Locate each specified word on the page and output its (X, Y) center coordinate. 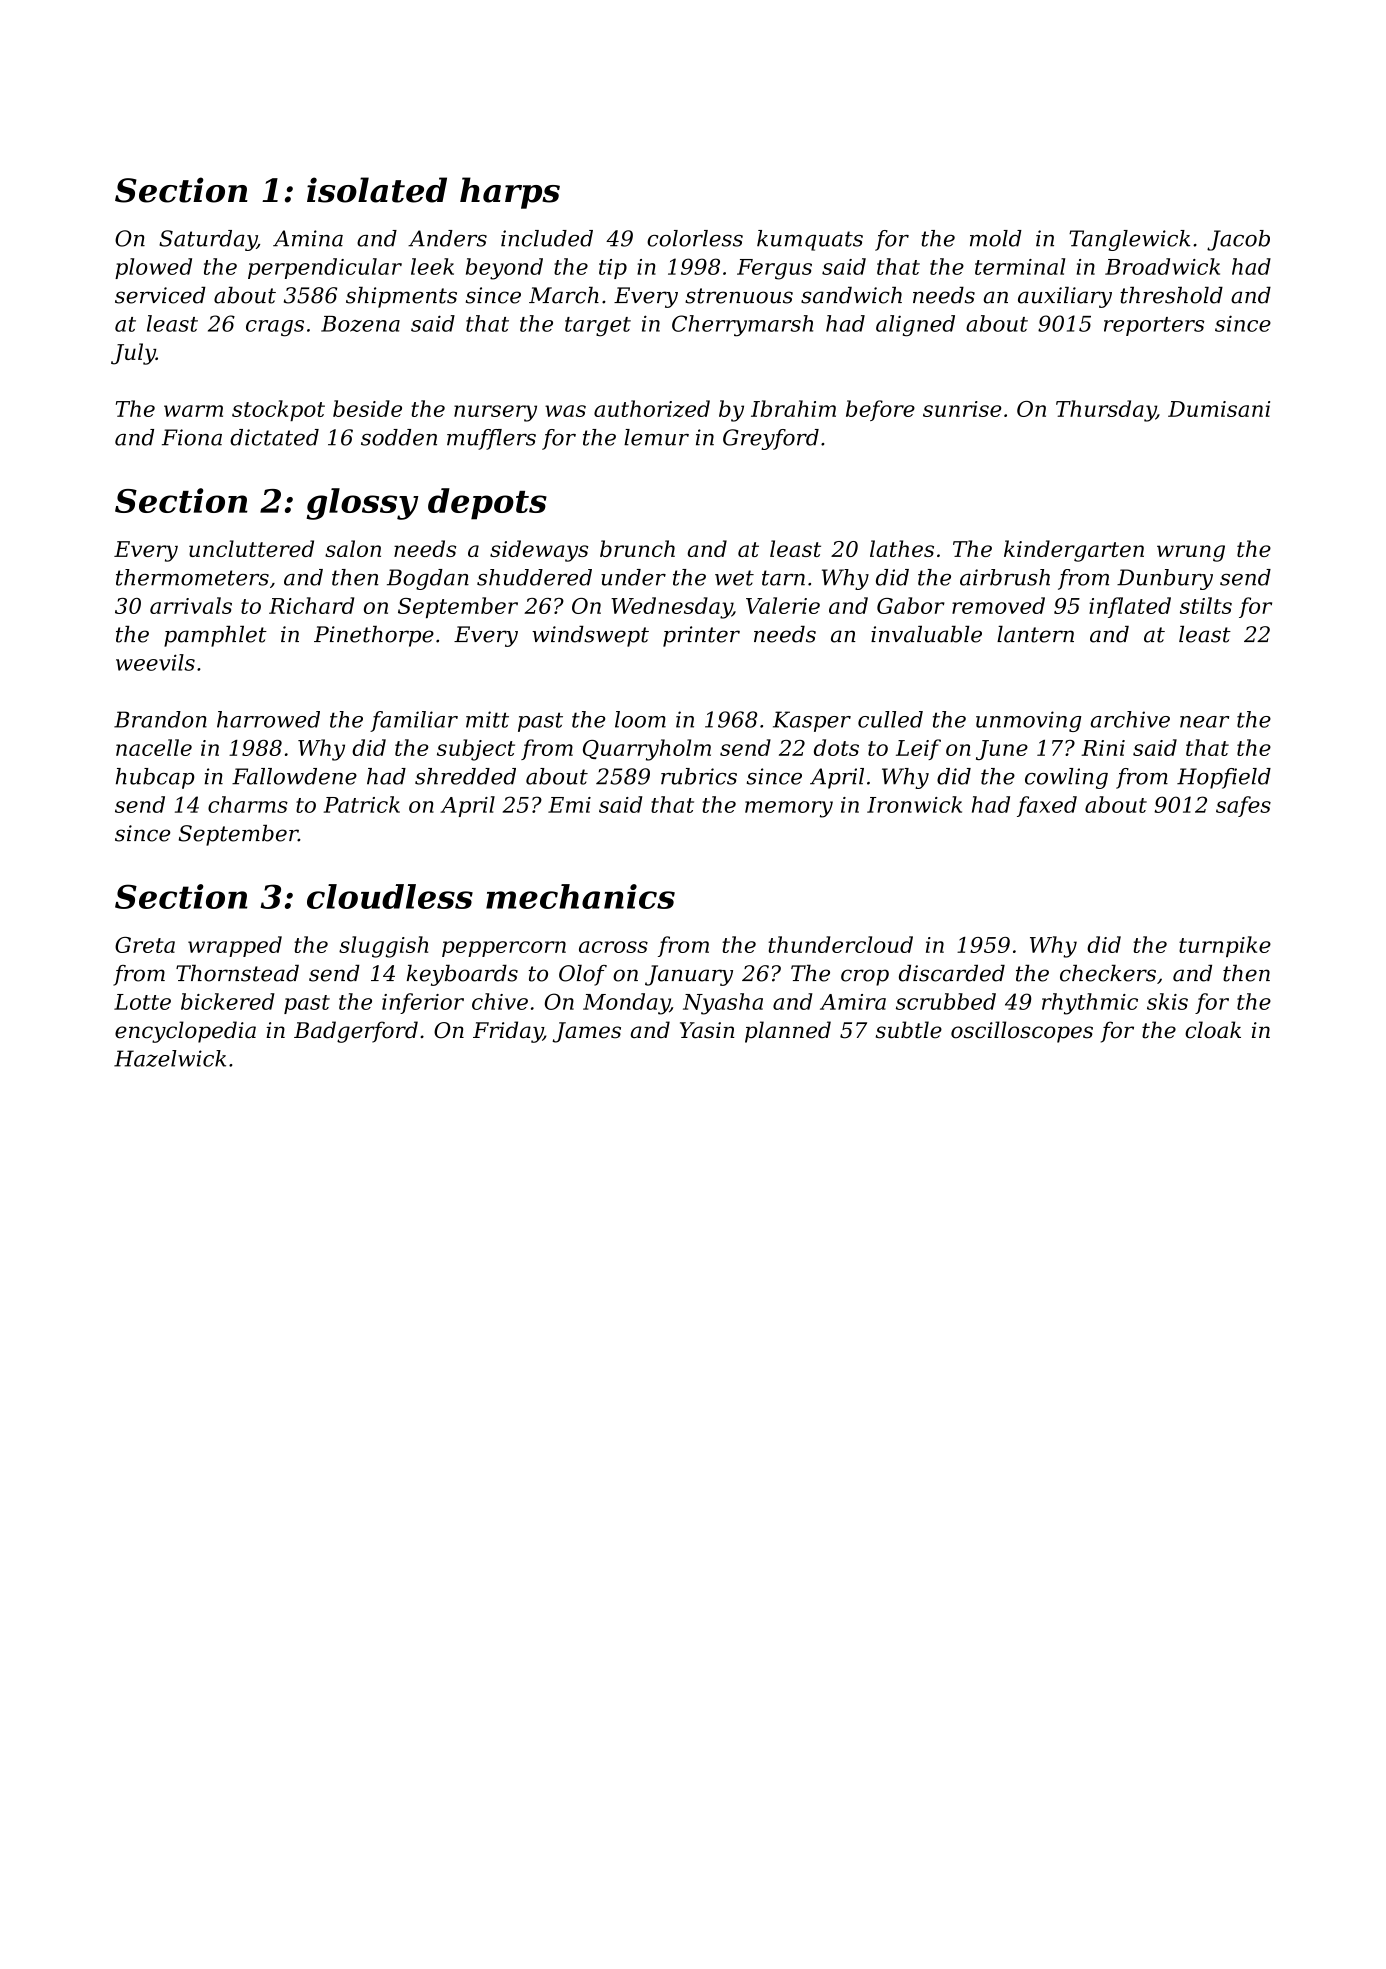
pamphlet (215, 636)
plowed (153, 268)
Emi (569, 805)
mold (996, 238)
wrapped (235, 946)
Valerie (783, 605)
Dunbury (1165, 579)
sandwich (851, 295)
